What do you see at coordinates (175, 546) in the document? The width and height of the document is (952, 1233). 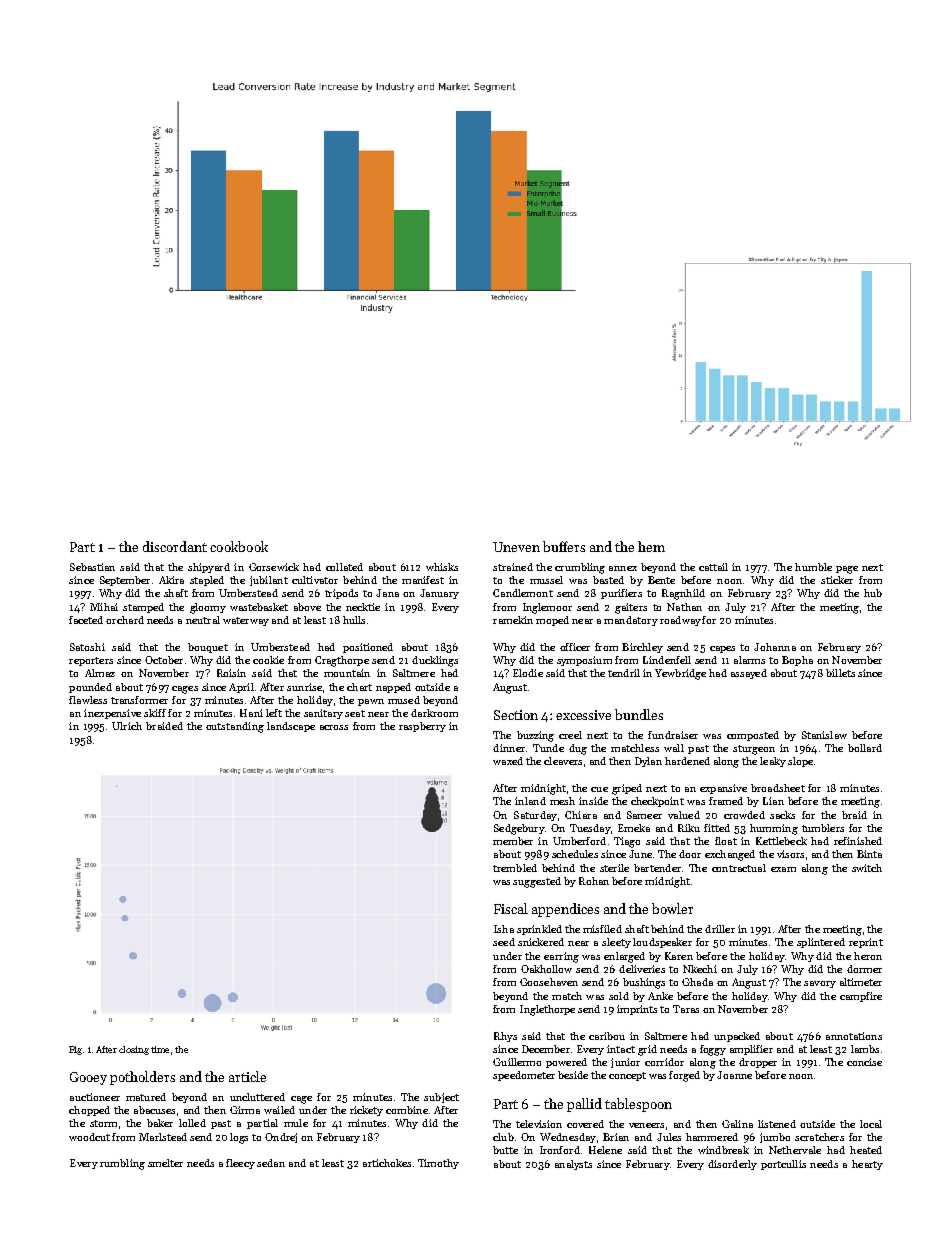 I see `discordant` at bounding box center [175, 546].
